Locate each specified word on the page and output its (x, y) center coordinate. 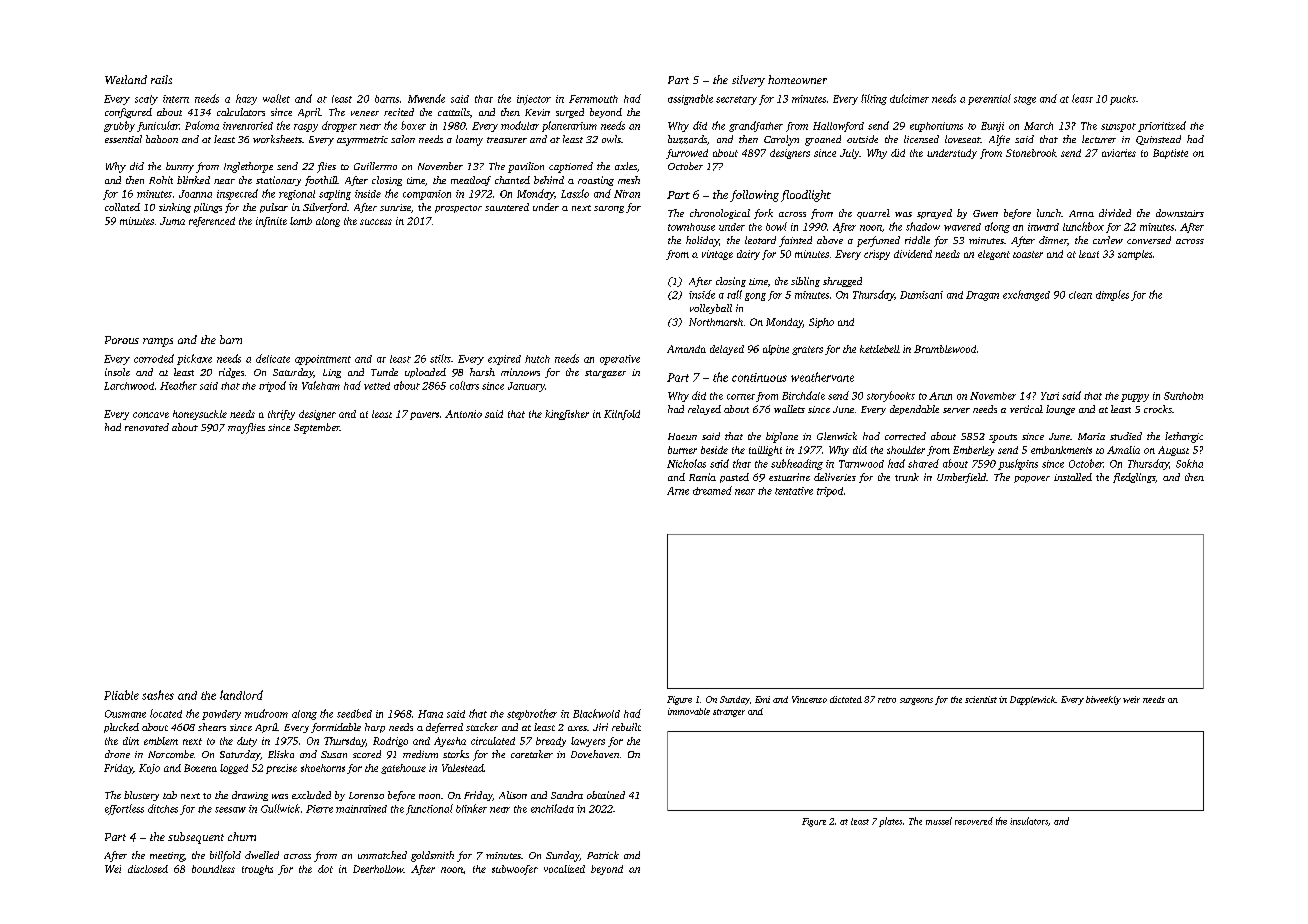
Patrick (603, 855)
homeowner (797, 79)
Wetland (126, 79)
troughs (257, 870)
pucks (1123, 100)
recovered (974, 821)
